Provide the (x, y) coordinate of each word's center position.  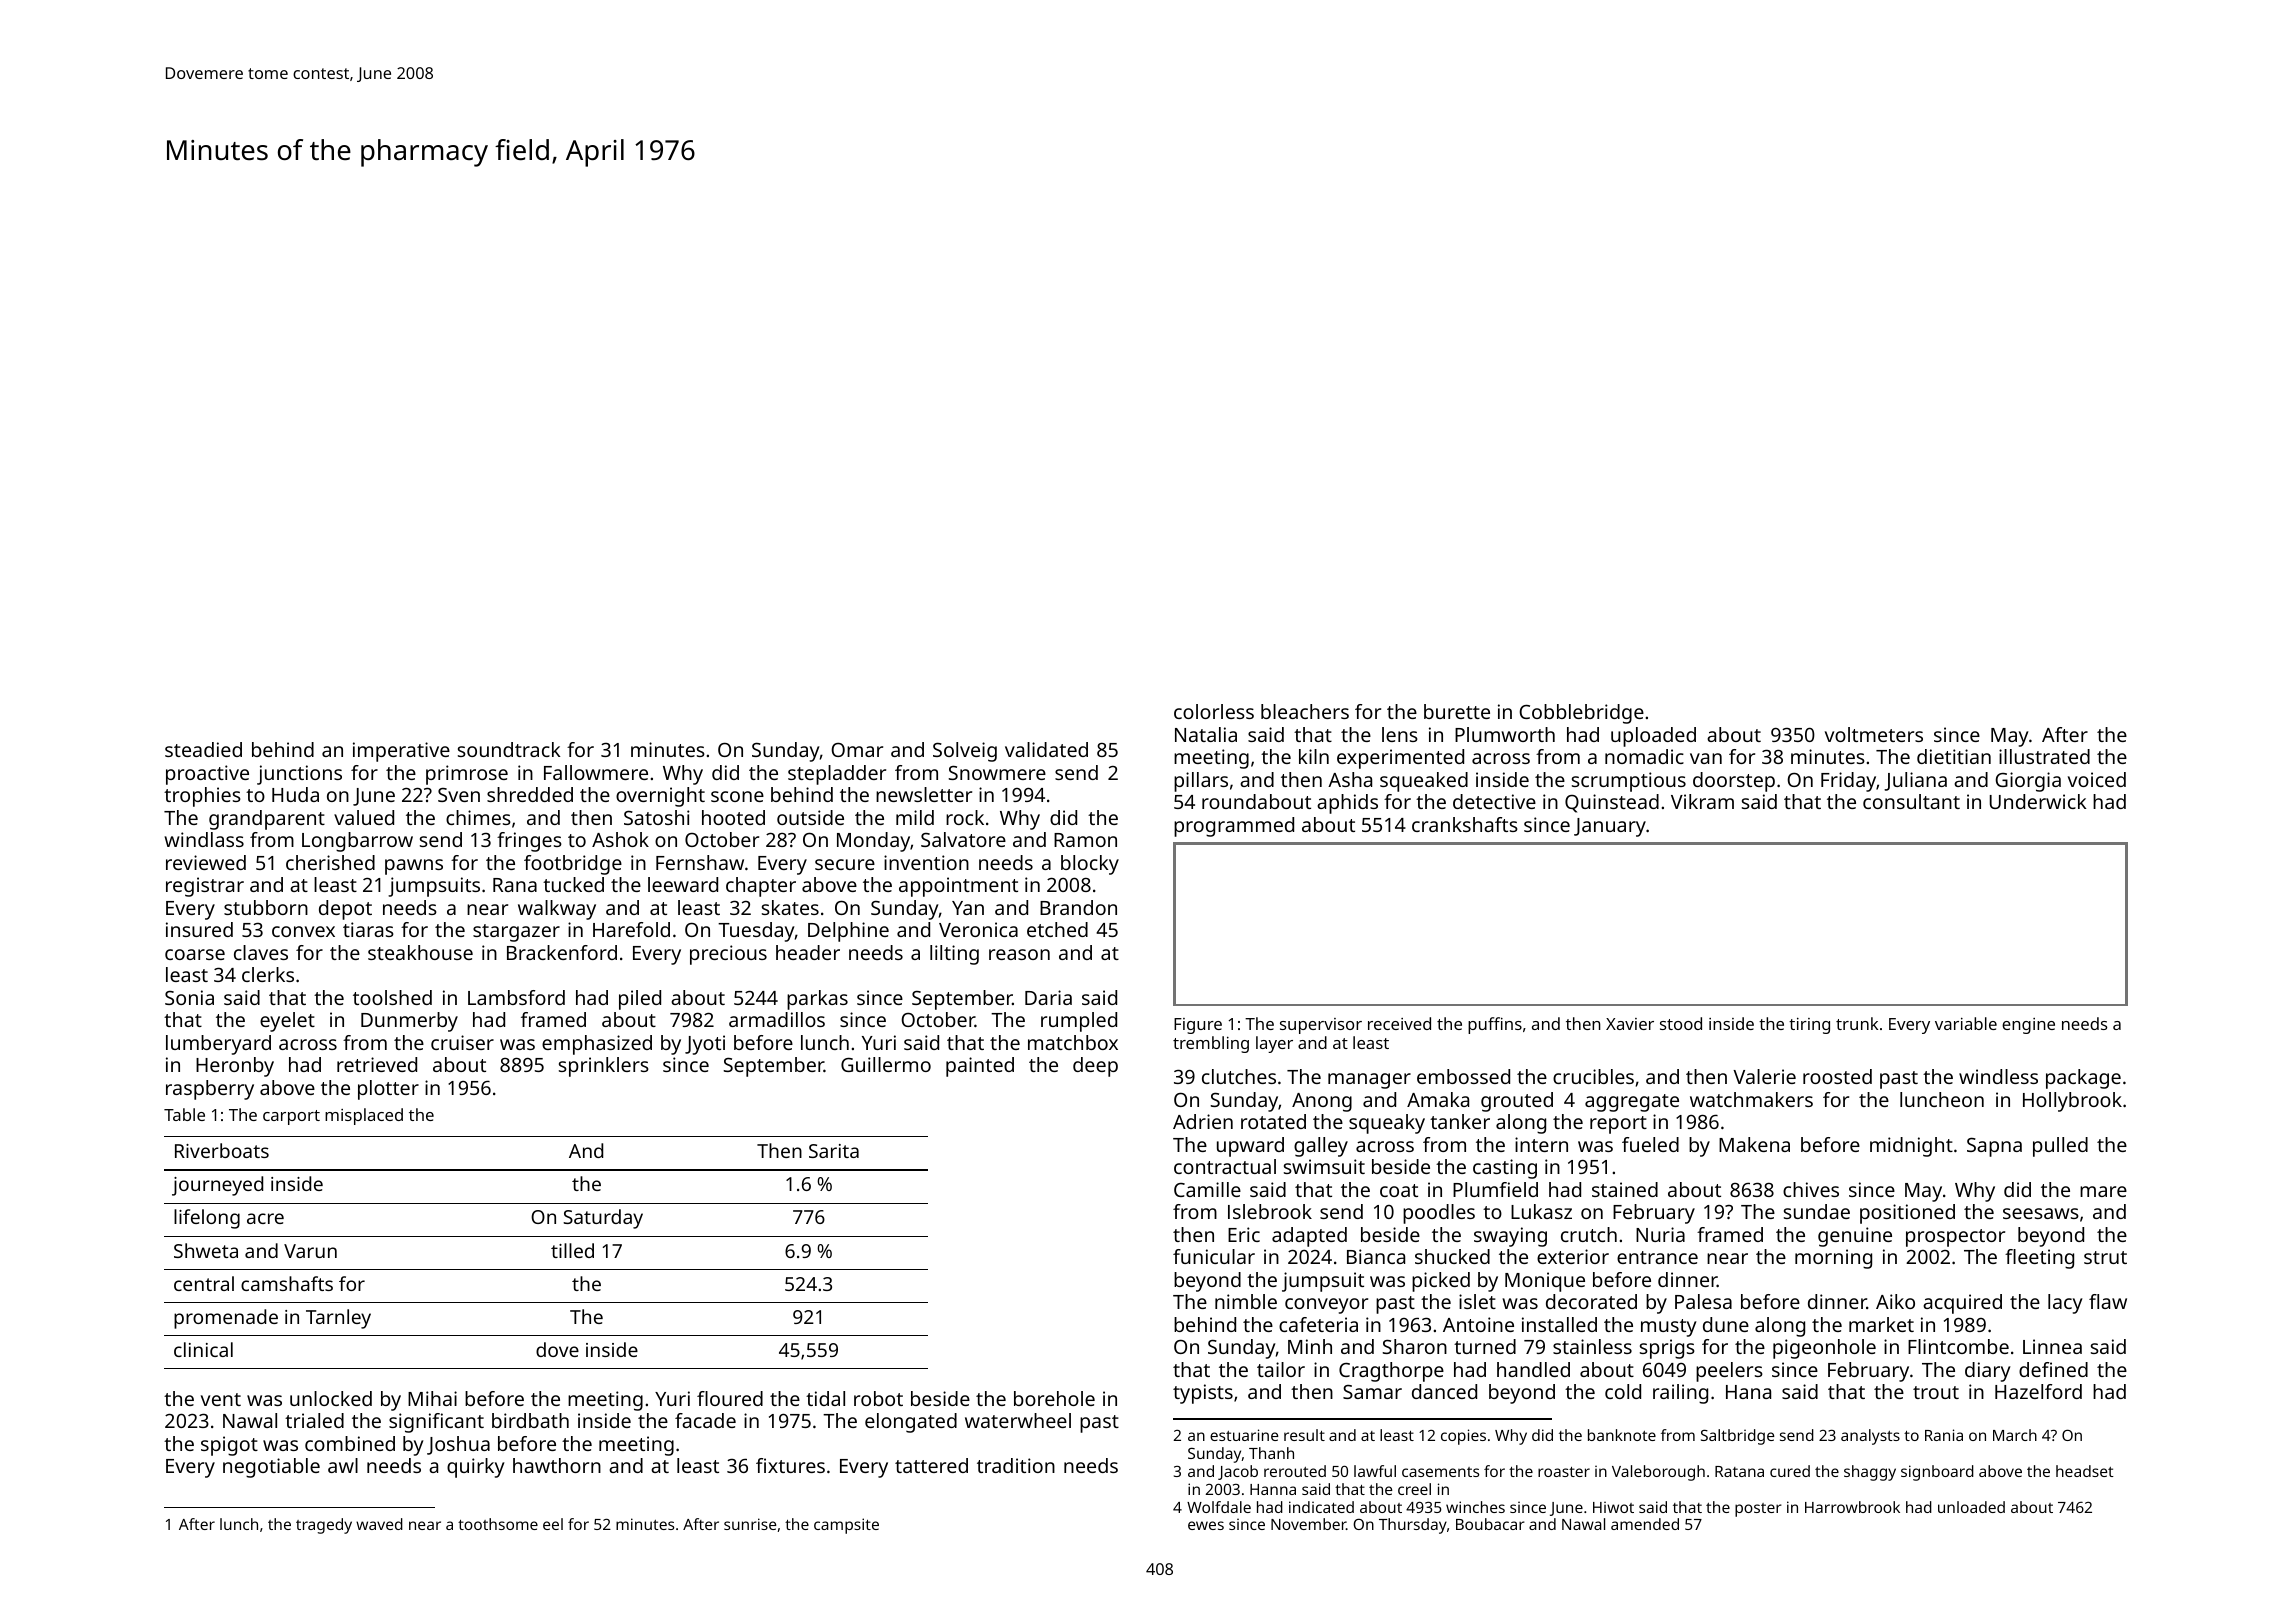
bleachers (1305, 711)
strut (2105, 1257)
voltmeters (1874, 734)
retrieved (377, 1064)
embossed (1463, 1076)
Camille (1207, 1189)
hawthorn (557, 1465)
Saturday (603, 1219)
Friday (1848, 782)
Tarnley (338, 1319)
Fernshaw (700, 862)
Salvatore (963, 839)
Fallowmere (596, 772)
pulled (2060, 1147)
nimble (1246, 1301)
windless (1998, 1076)
